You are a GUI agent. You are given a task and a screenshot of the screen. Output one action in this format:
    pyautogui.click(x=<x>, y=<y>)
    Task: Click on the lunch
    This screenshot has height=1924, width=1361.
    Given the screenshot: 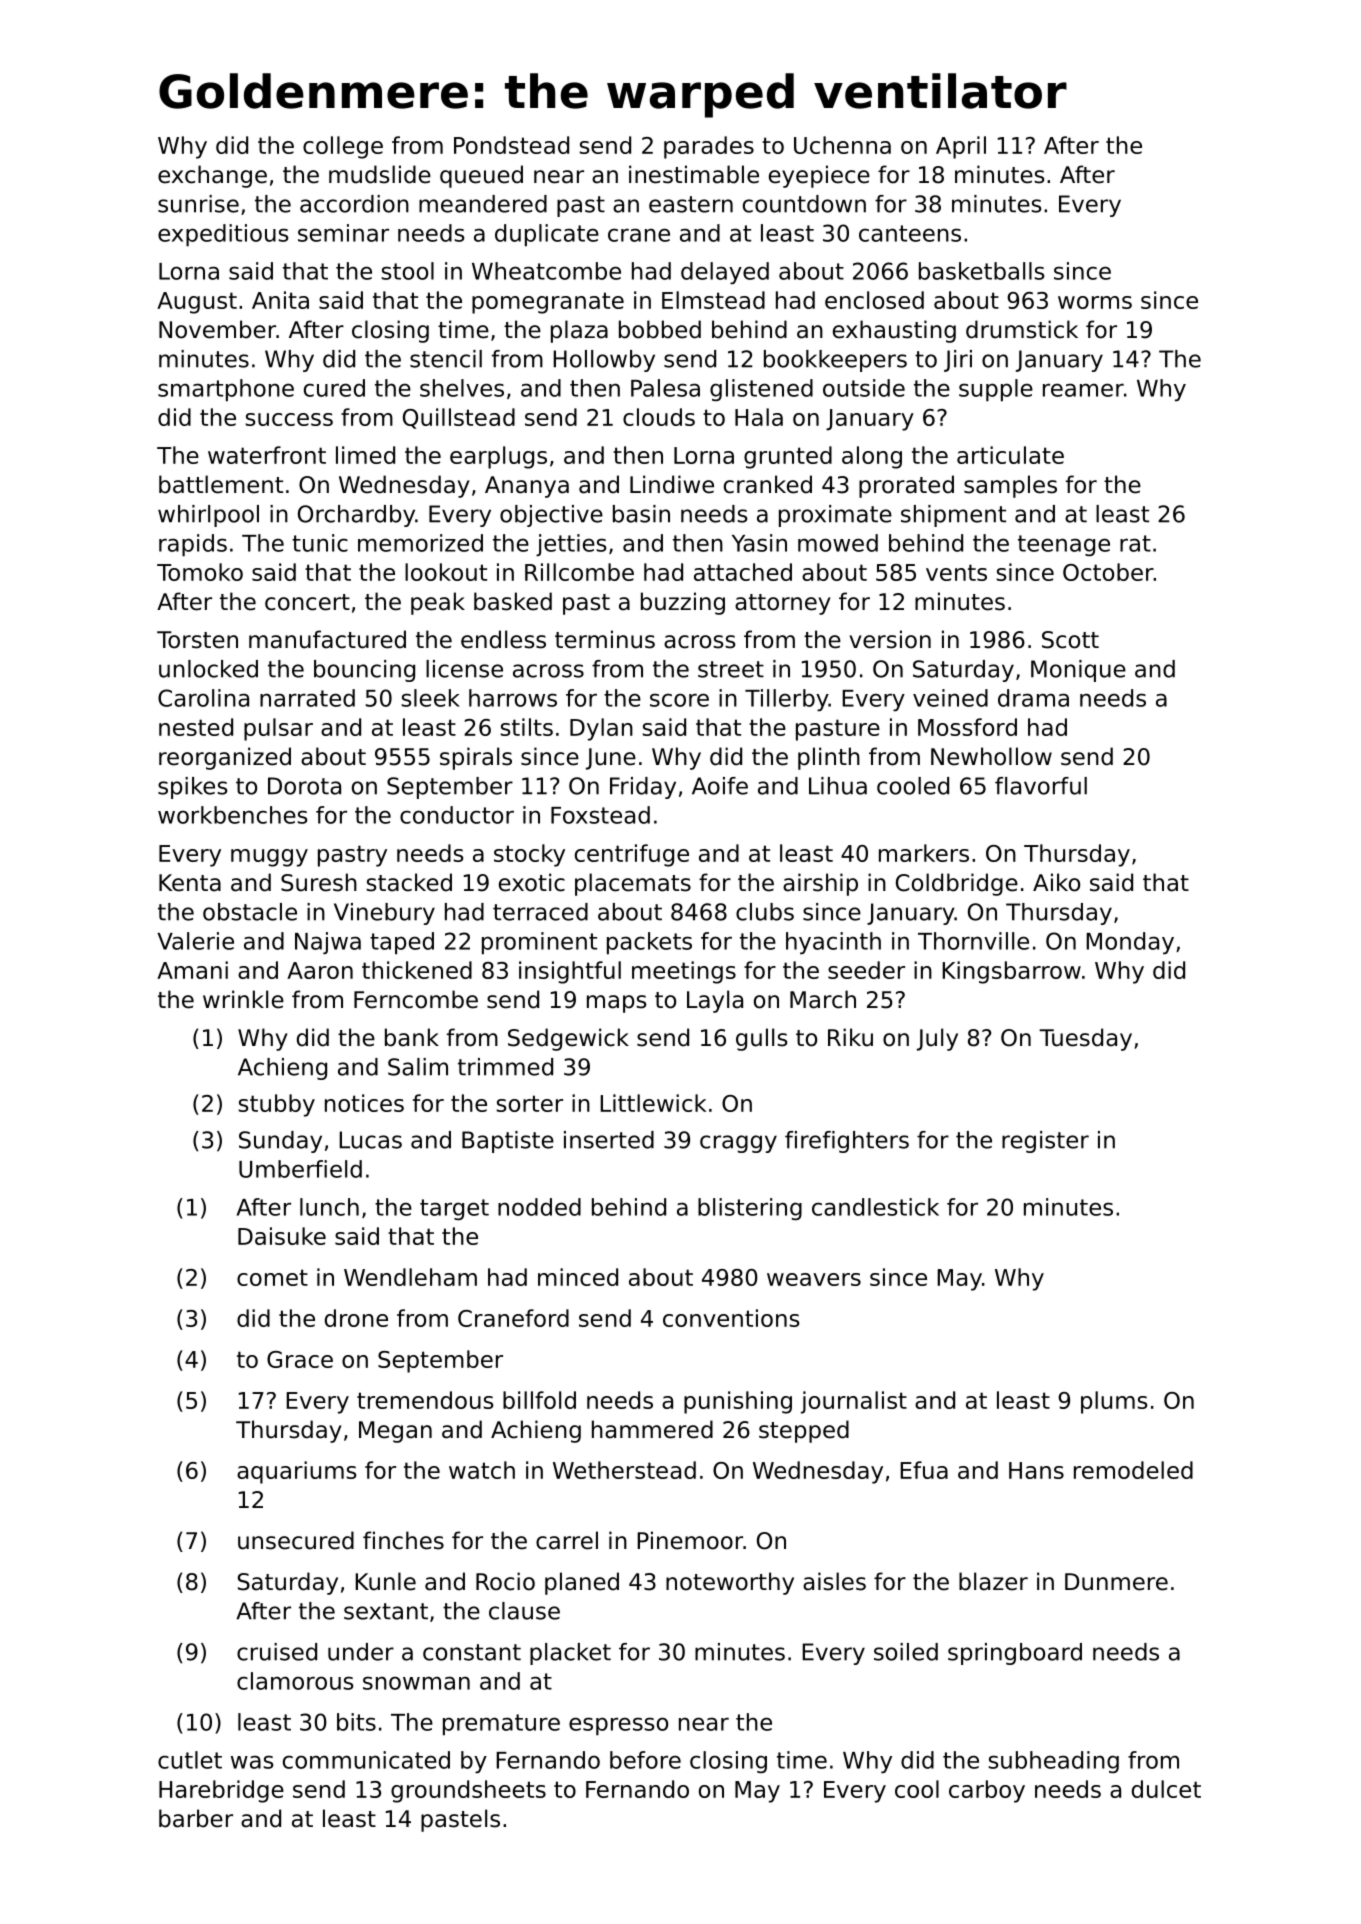 What is the action you would take?
    pyautogui.click(x=329, y=1207)
